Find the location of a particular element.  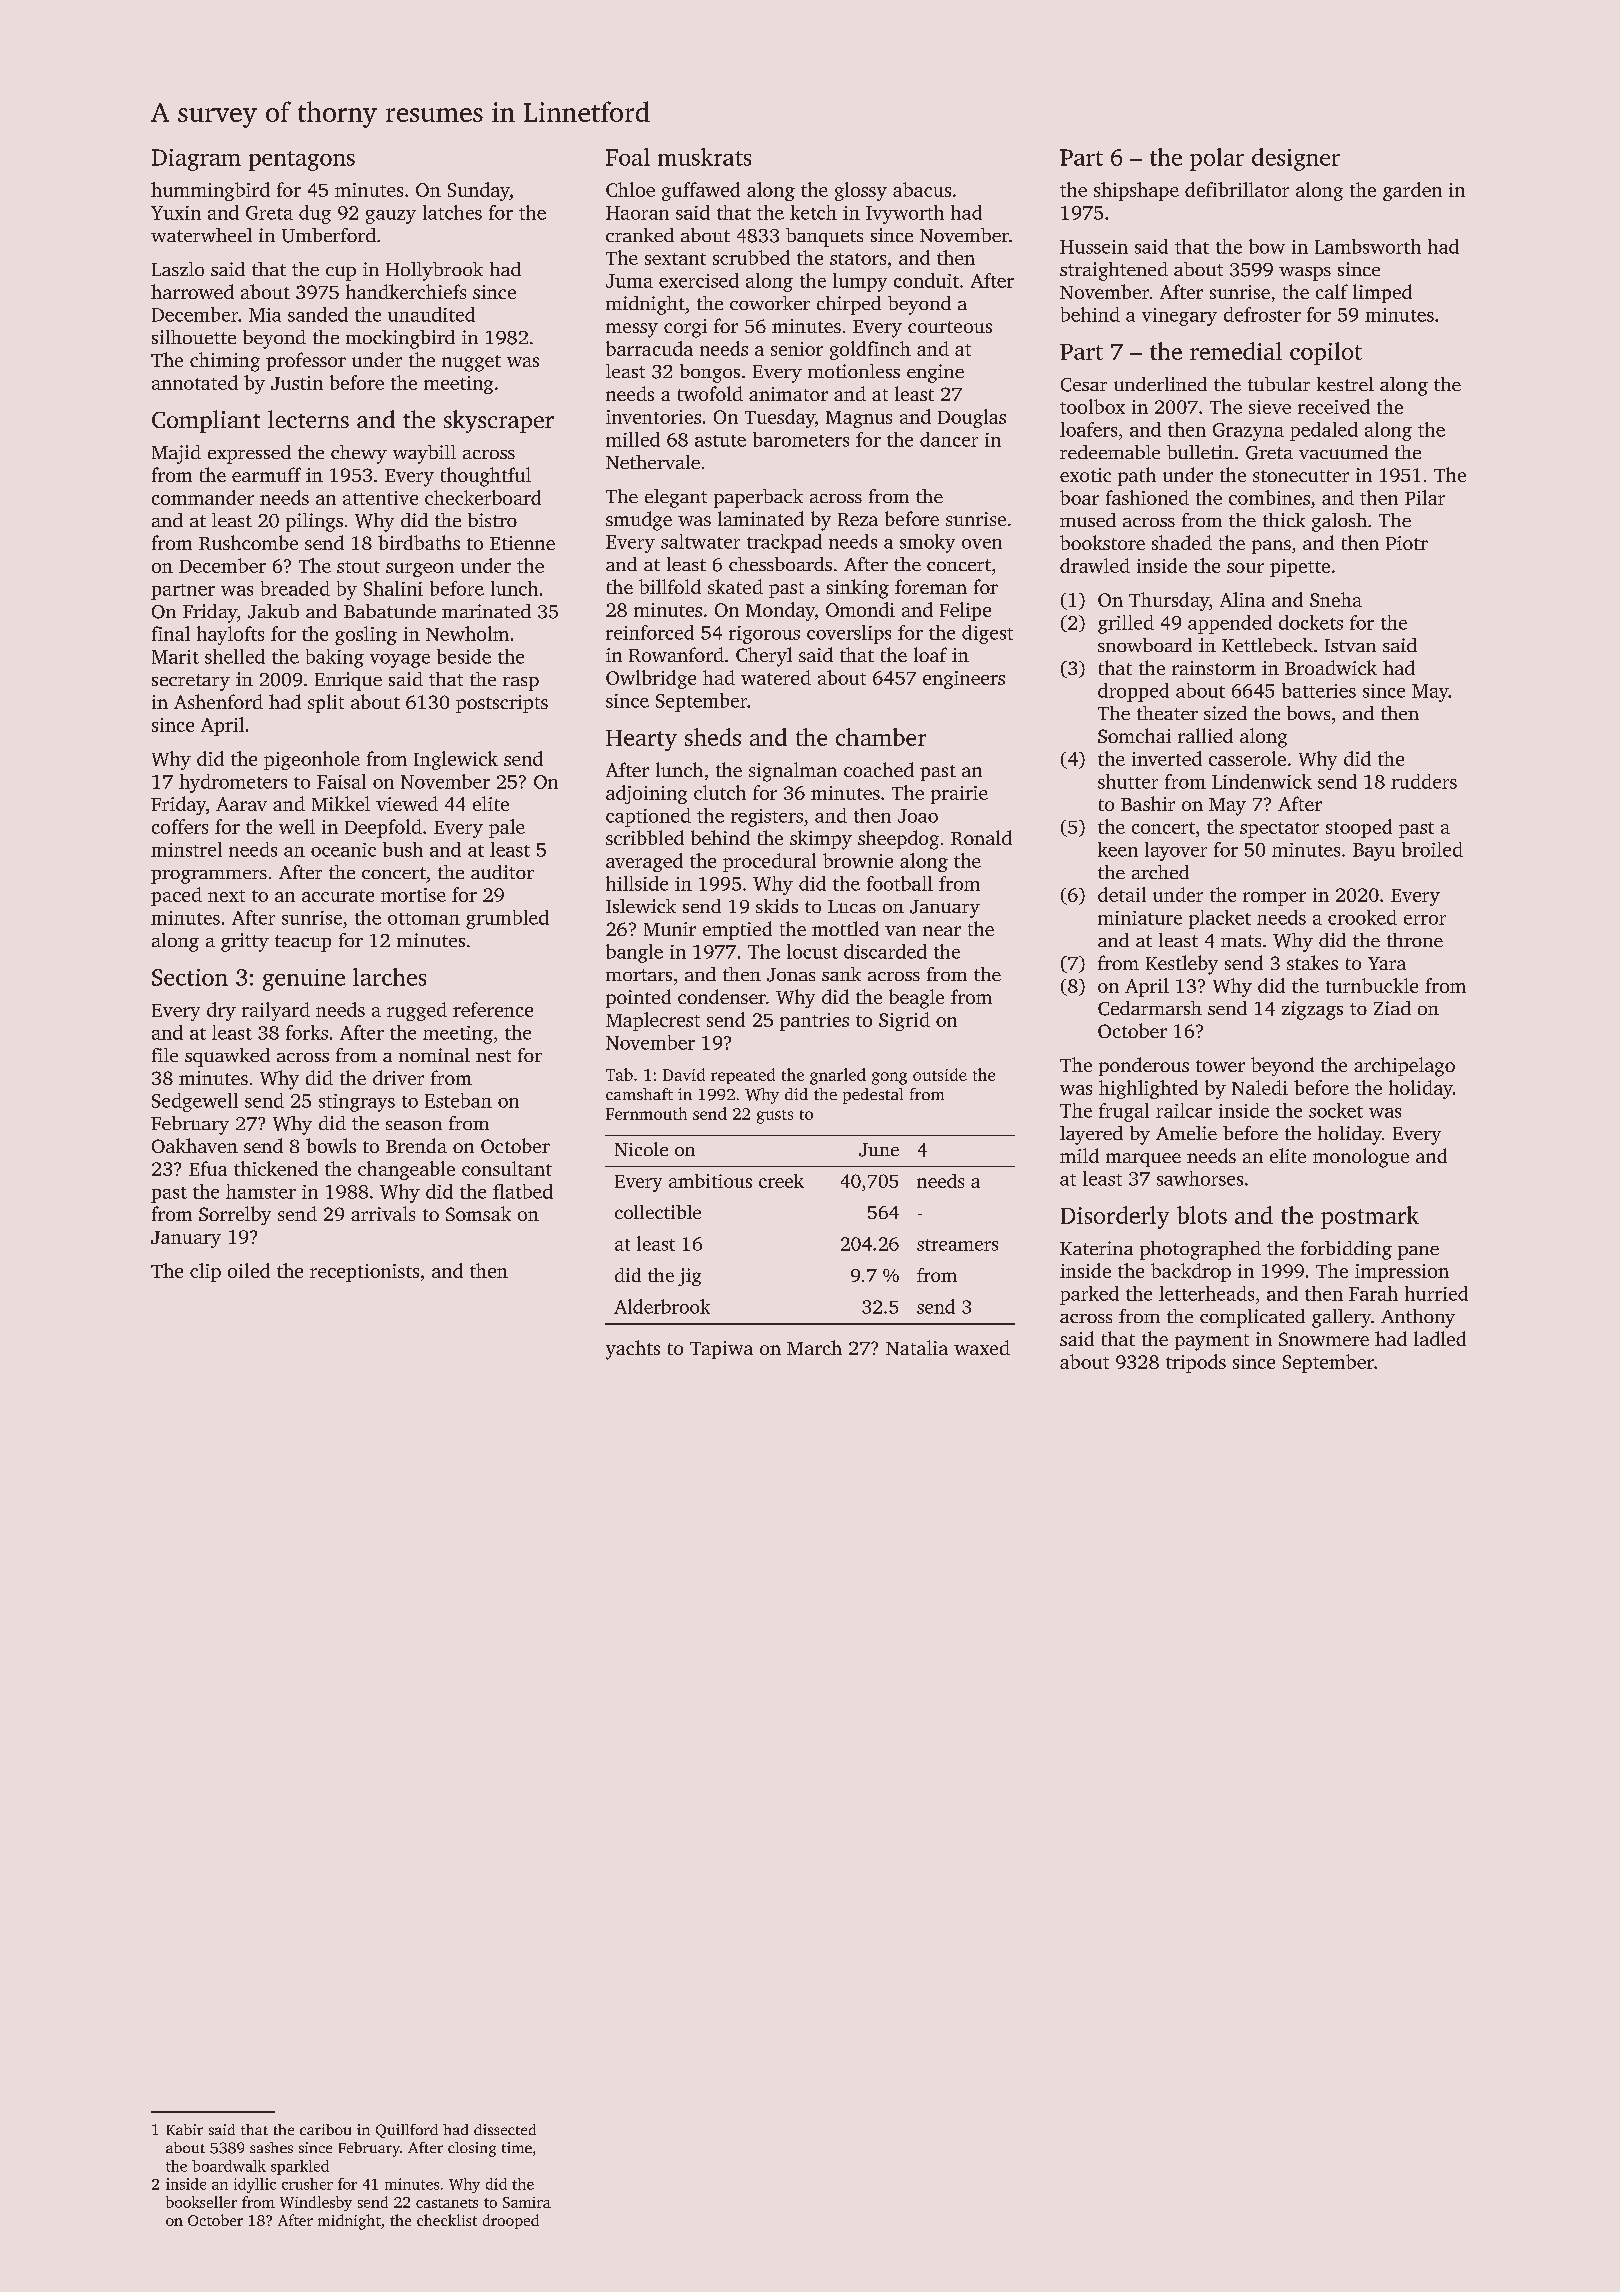

courteous is located at coordinates (950, 327).
